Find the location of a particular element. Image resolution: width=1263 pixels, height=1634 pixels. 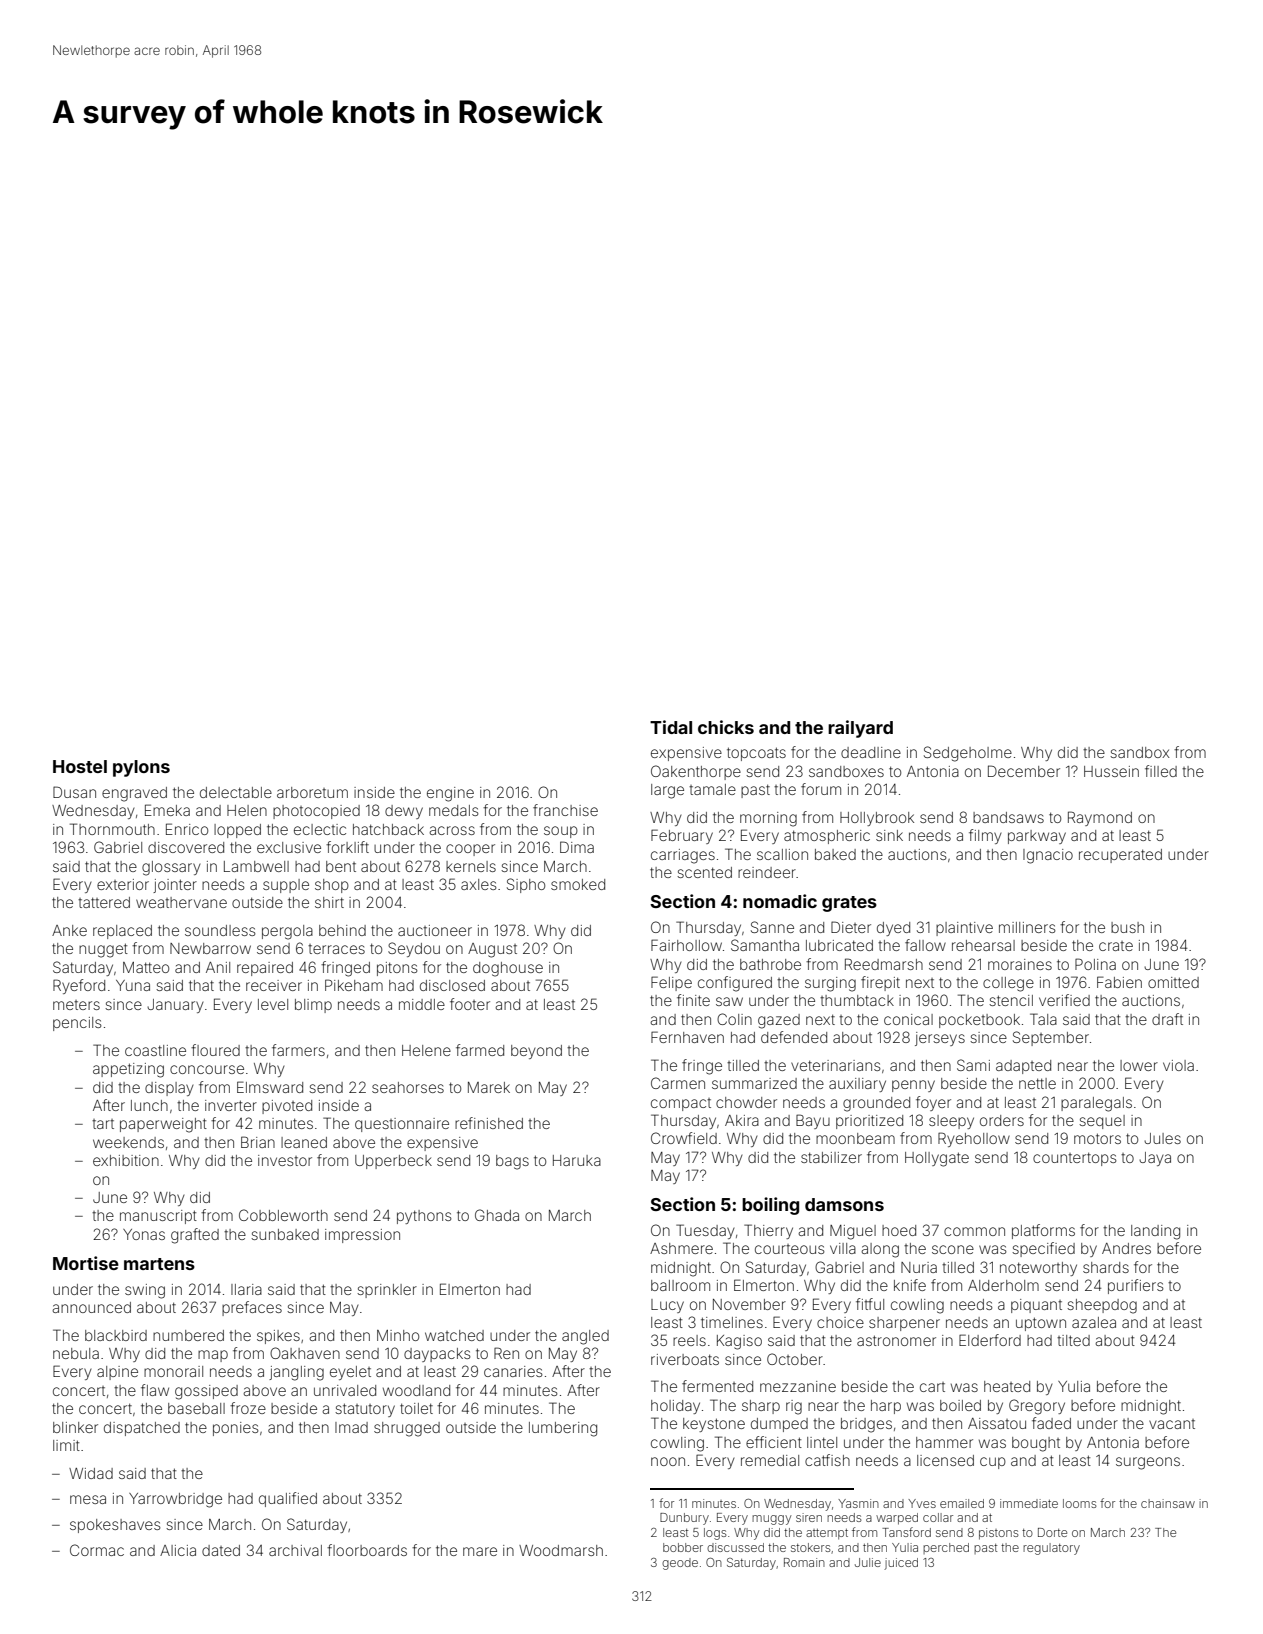

juiced is located at coordinates (901, 1564).
